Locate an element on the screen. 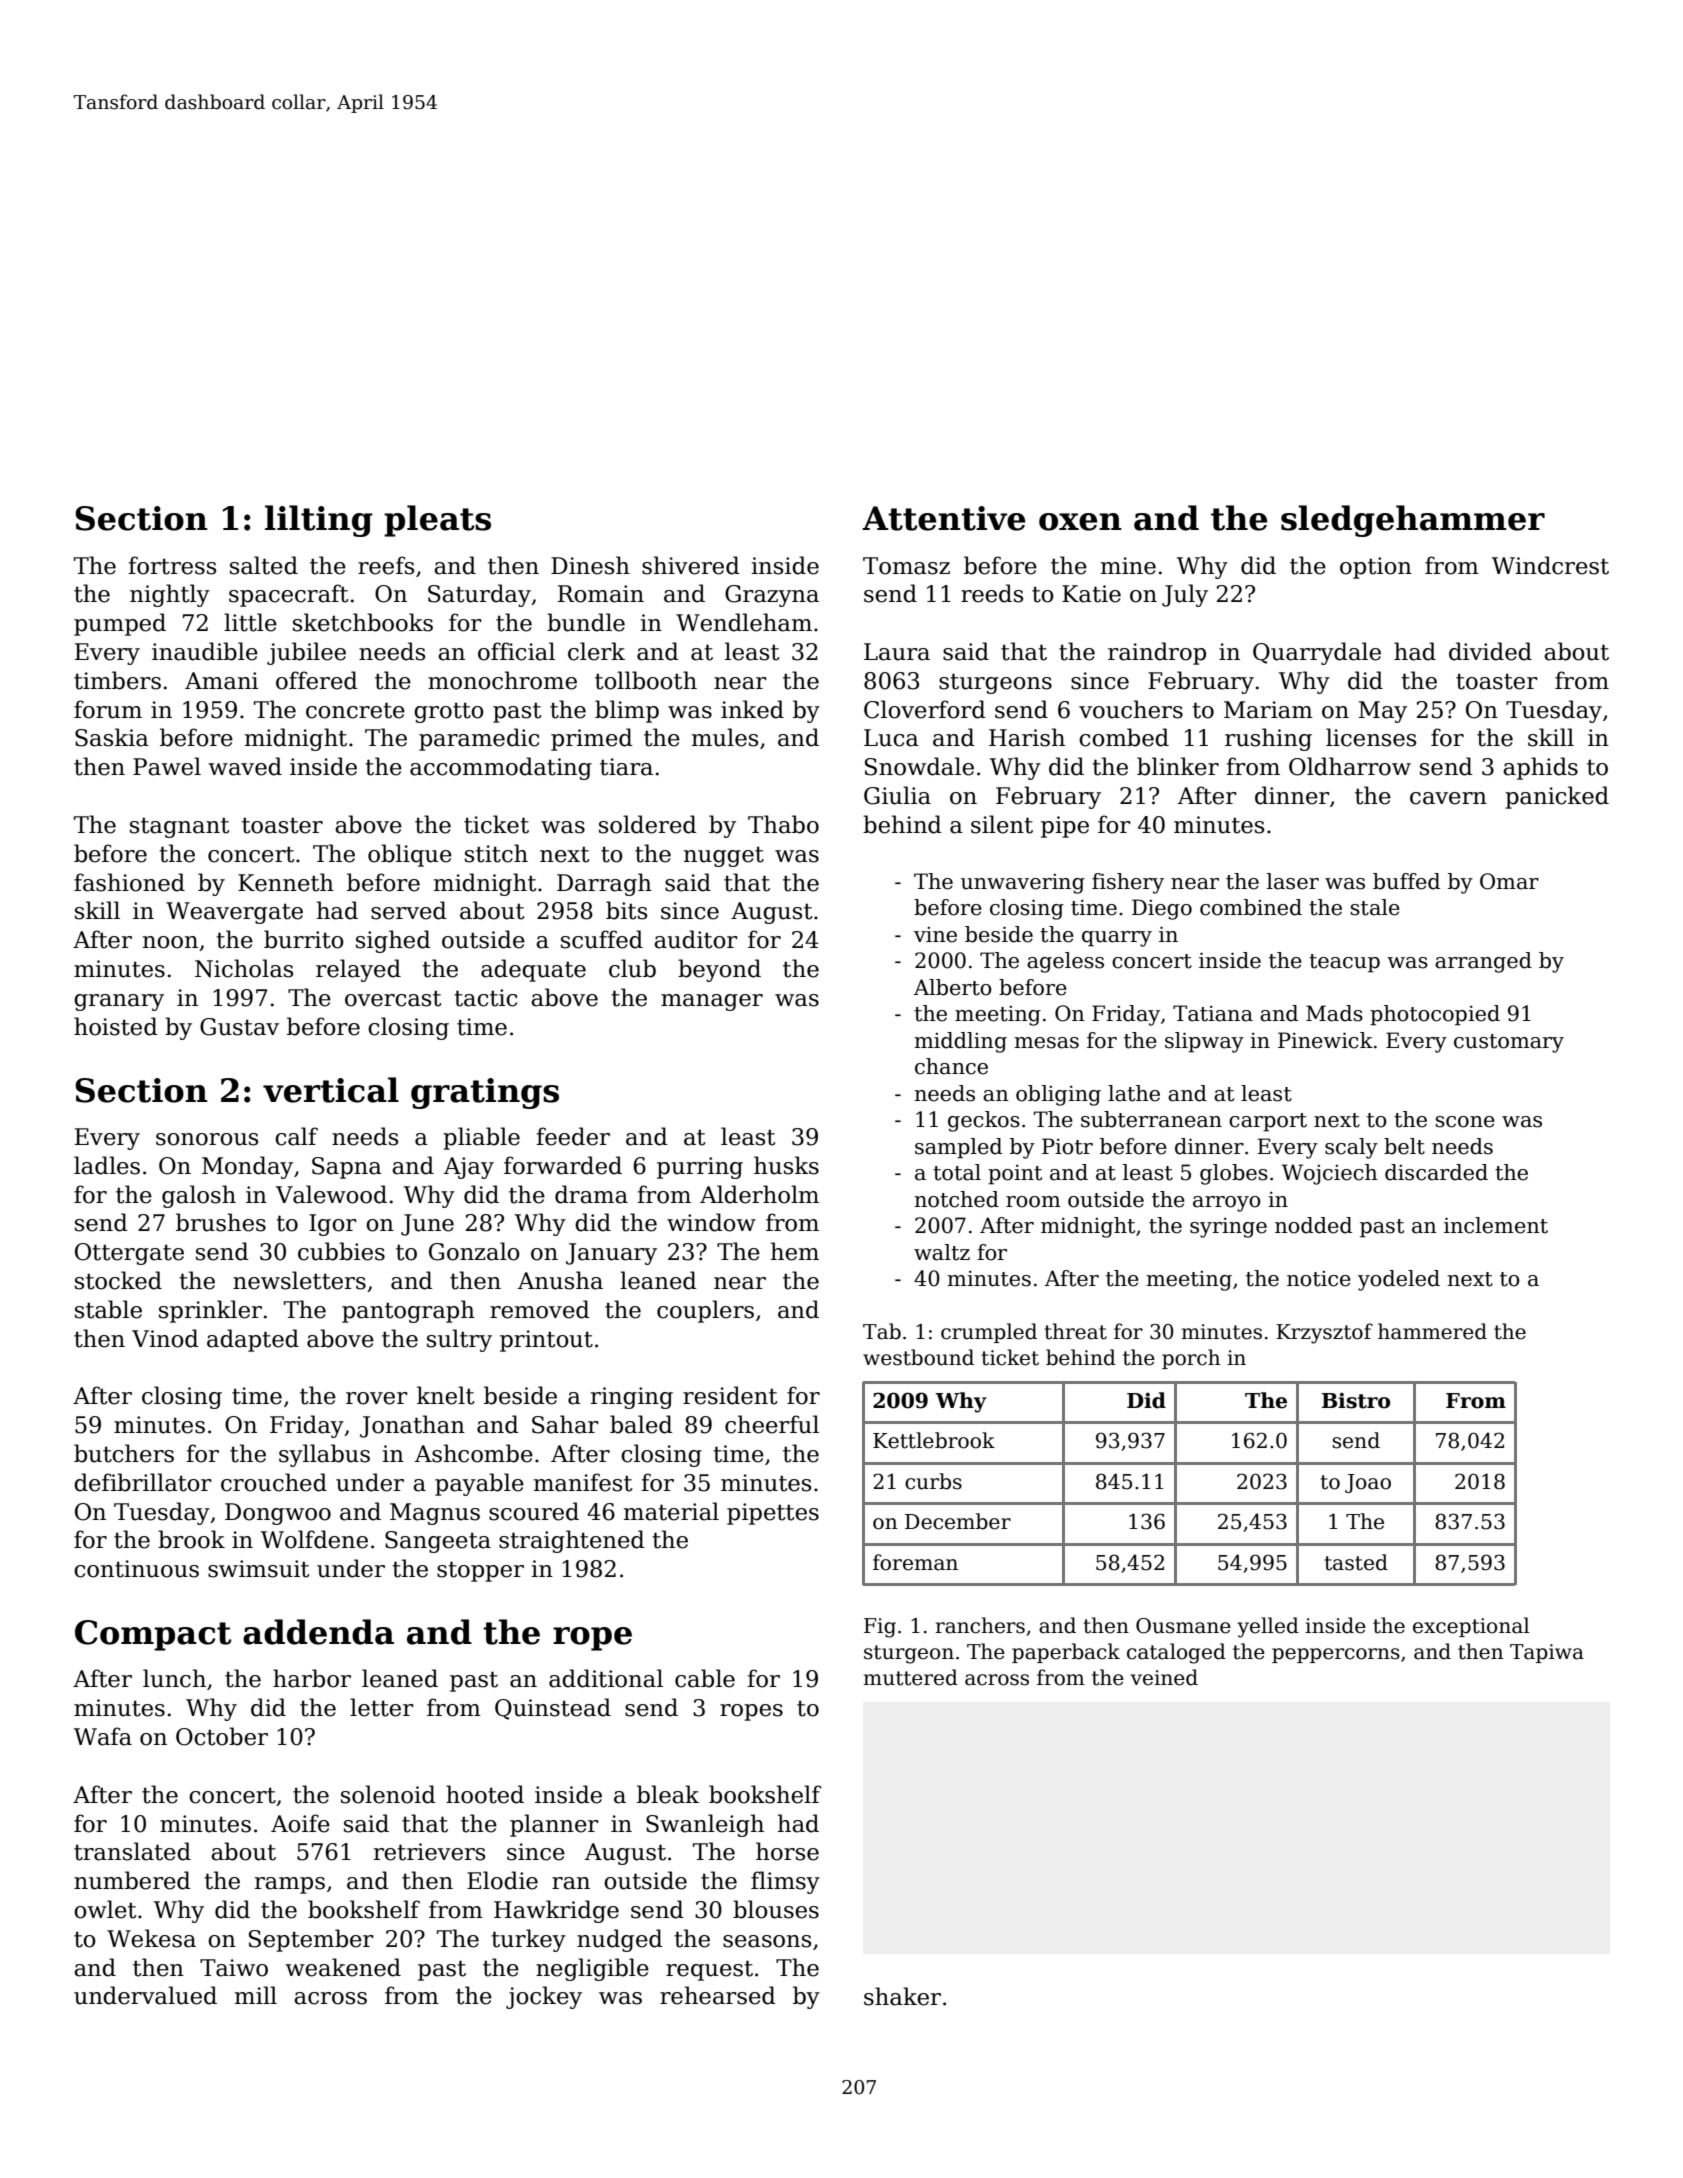 This screenshot has height=2178, width=1683. scone is located at coordinates (1465, 1122).
